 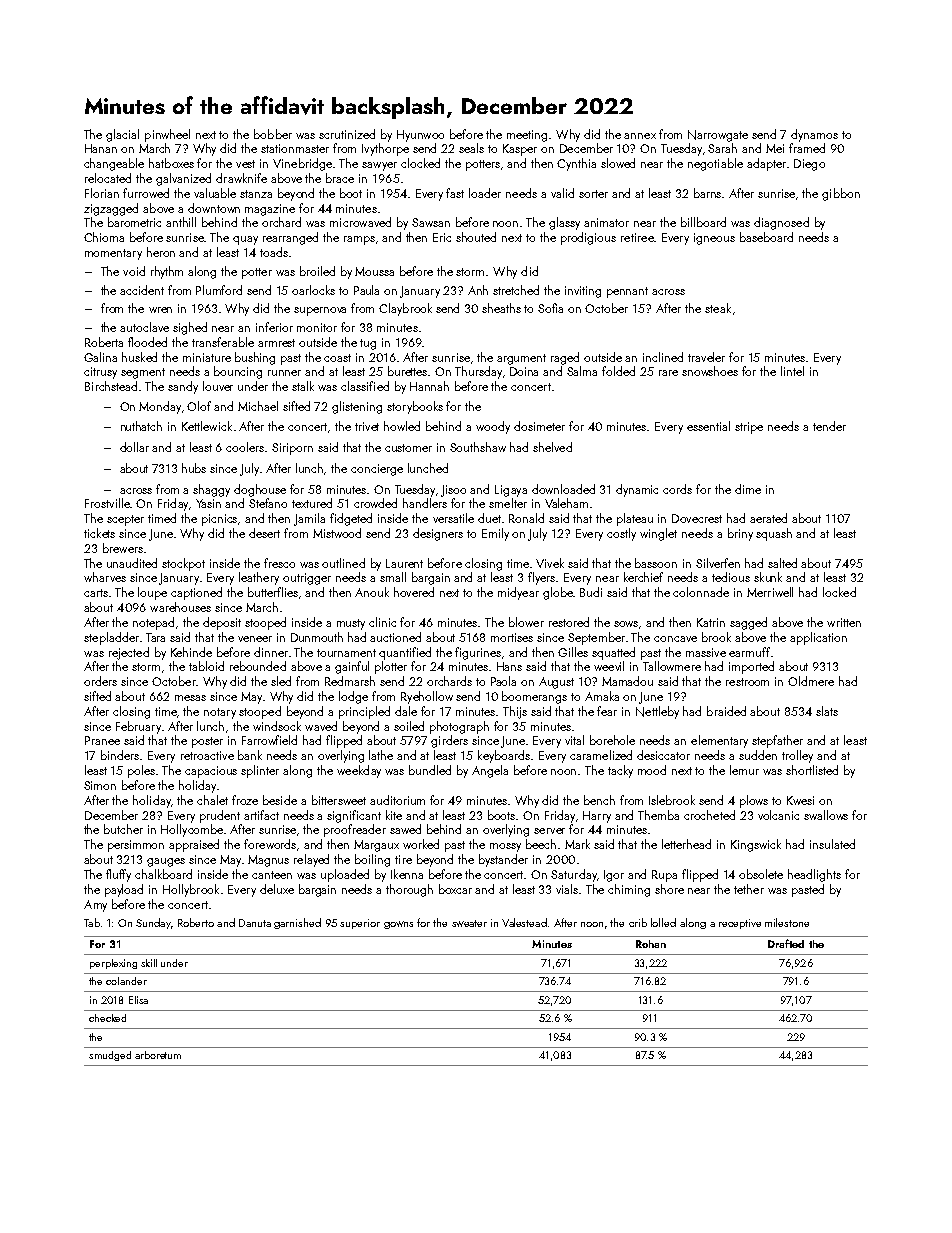 What do you see at coordinates (107, 503) in the image?
I see `Frostville` at bounding box center [107, 503].
